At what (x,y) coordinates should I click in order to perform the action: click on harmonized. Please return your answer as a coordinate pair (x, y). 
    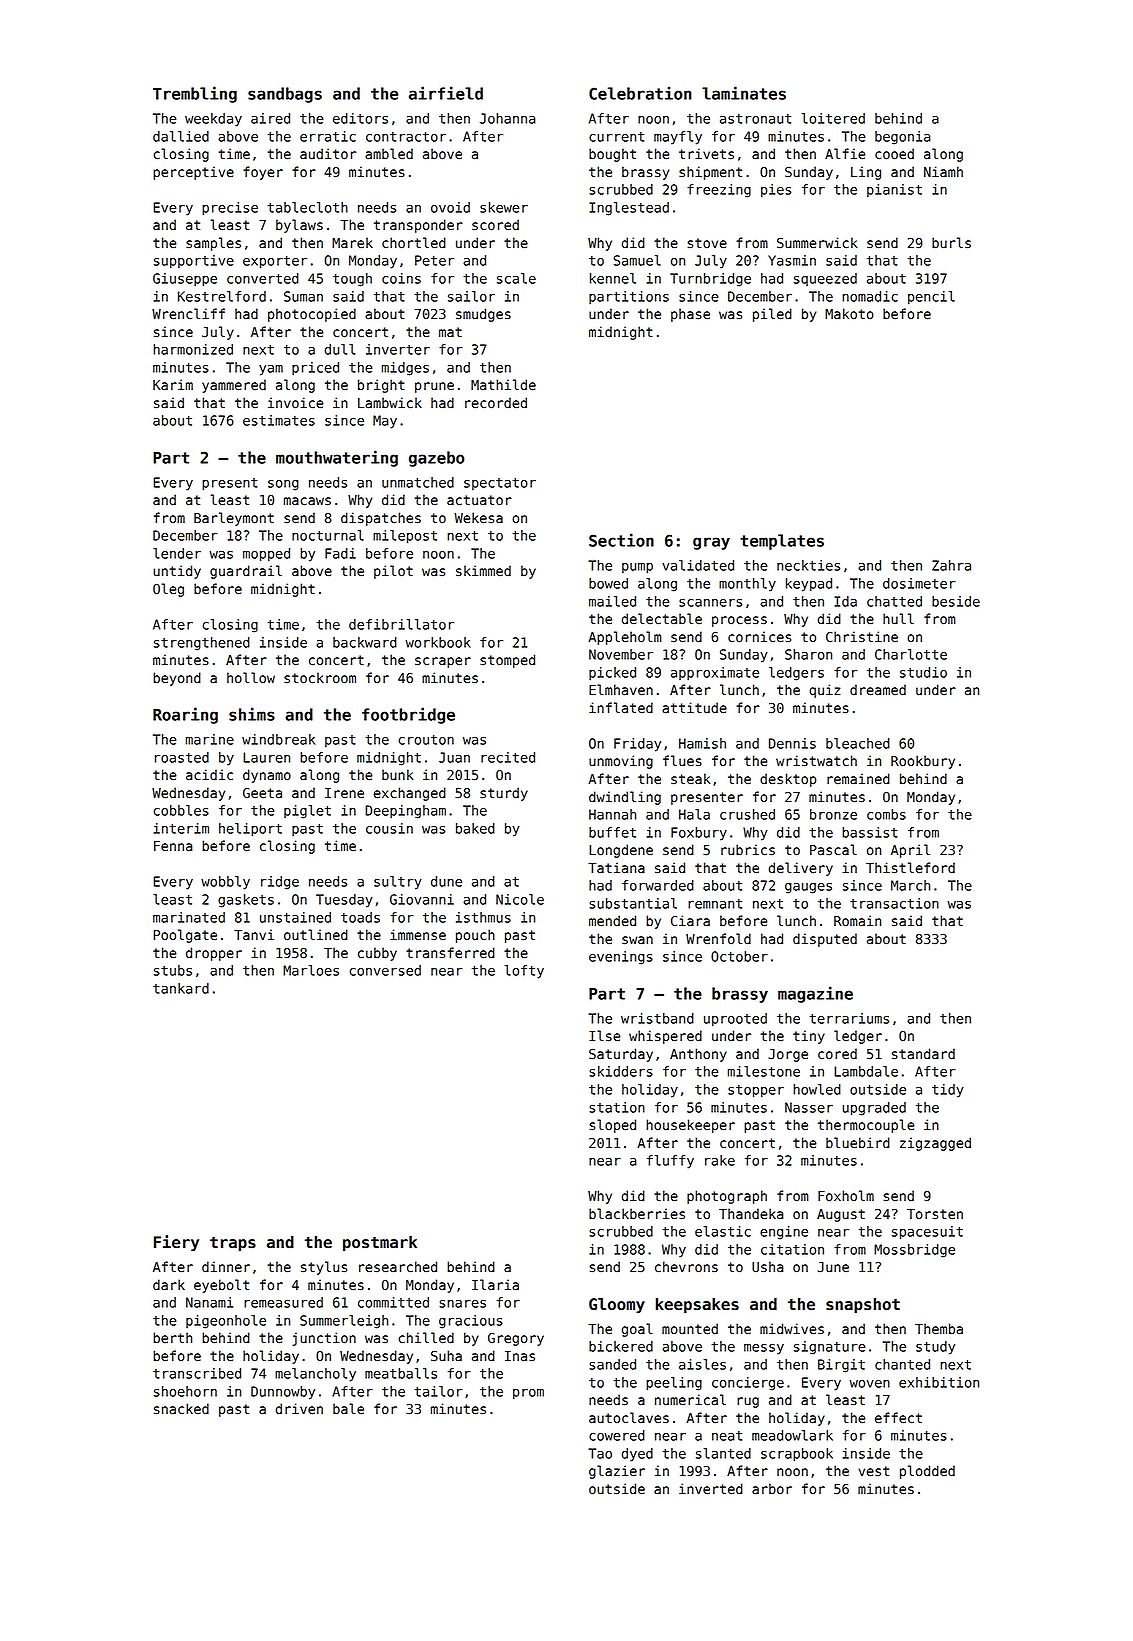
    Looking at the image, I should click on (193, 349).
